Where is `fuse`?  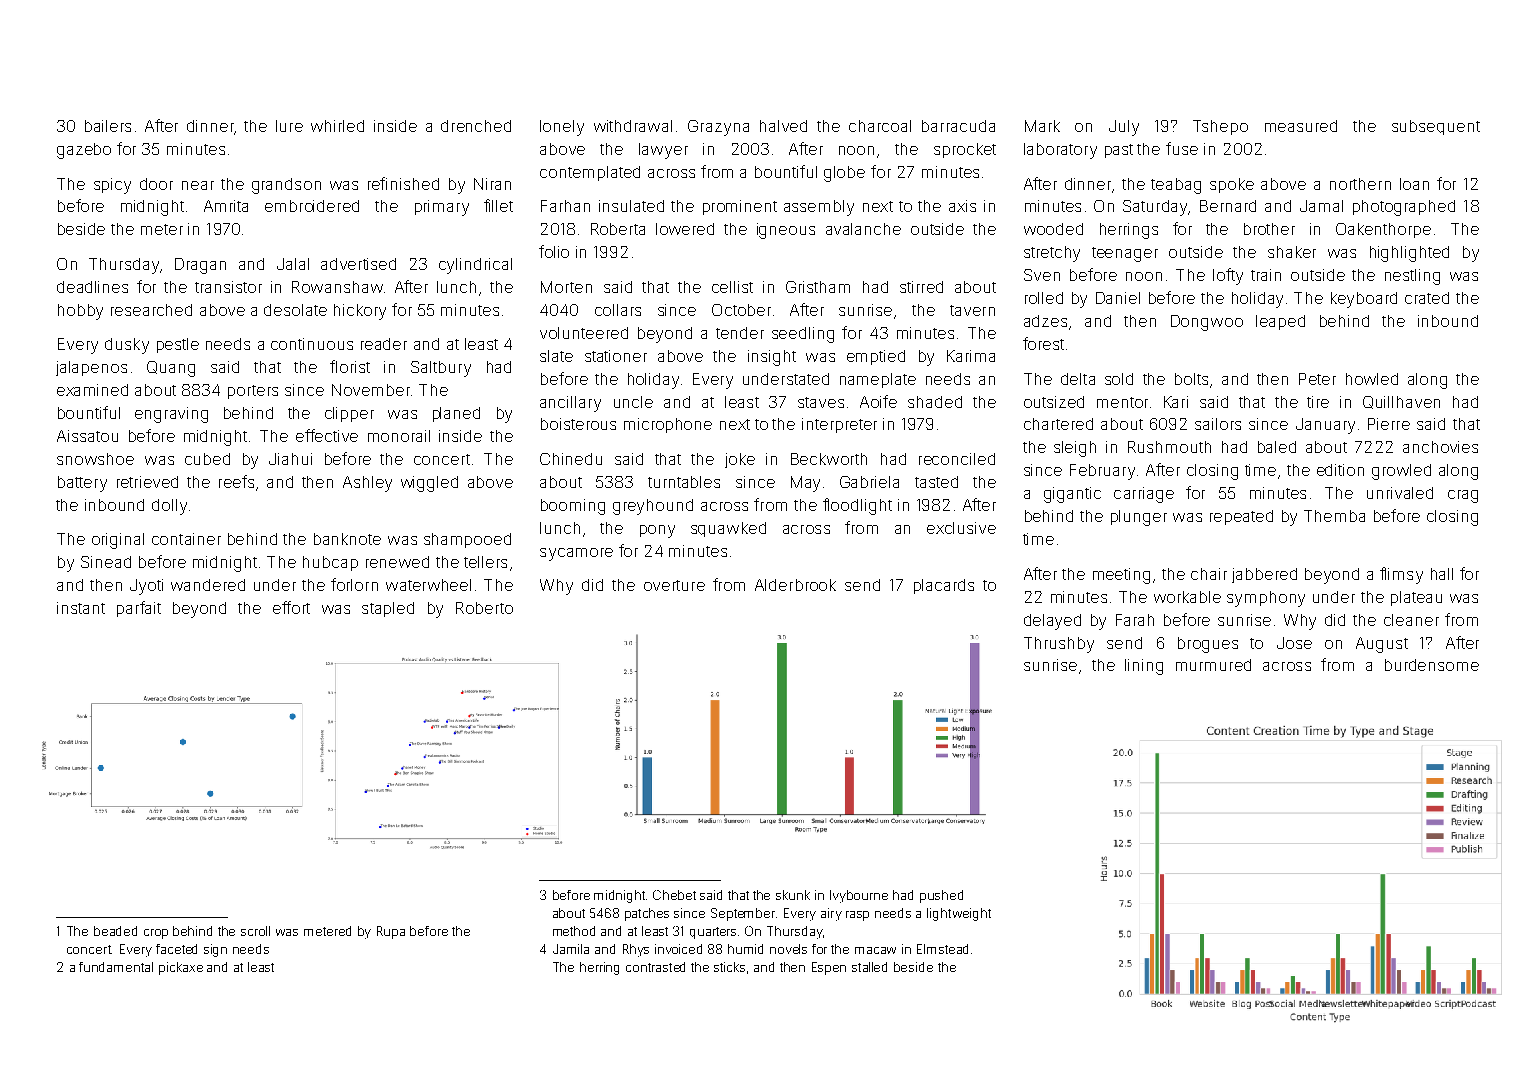
fuse is located at coordinates (1182, 148).
